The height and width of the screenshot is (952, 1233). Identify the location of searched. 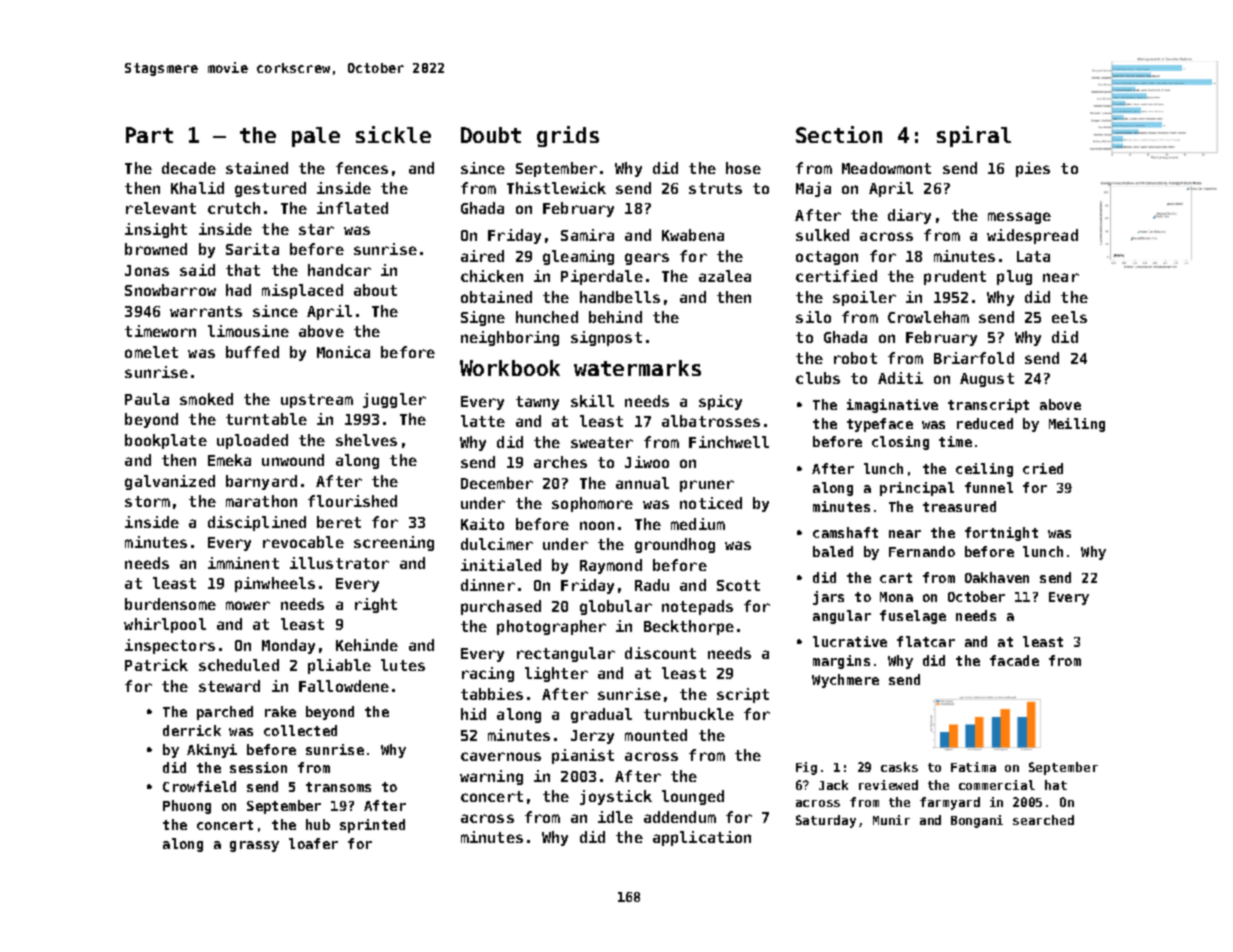
(1043, 820).
